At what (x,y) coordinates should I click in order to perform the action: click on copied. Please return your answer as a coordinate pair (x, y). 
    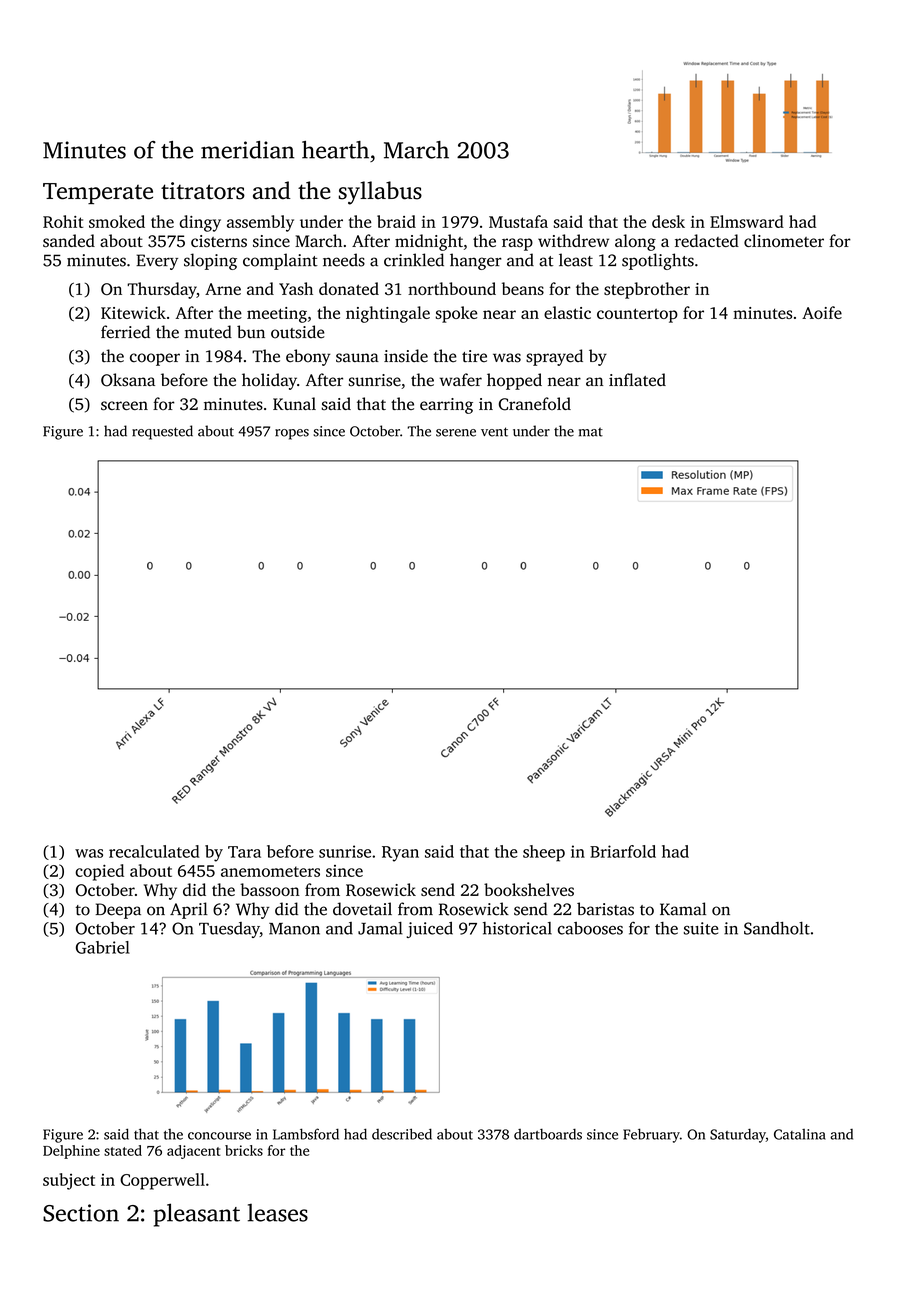
    Looking at the image, I should click on (99, 872).
